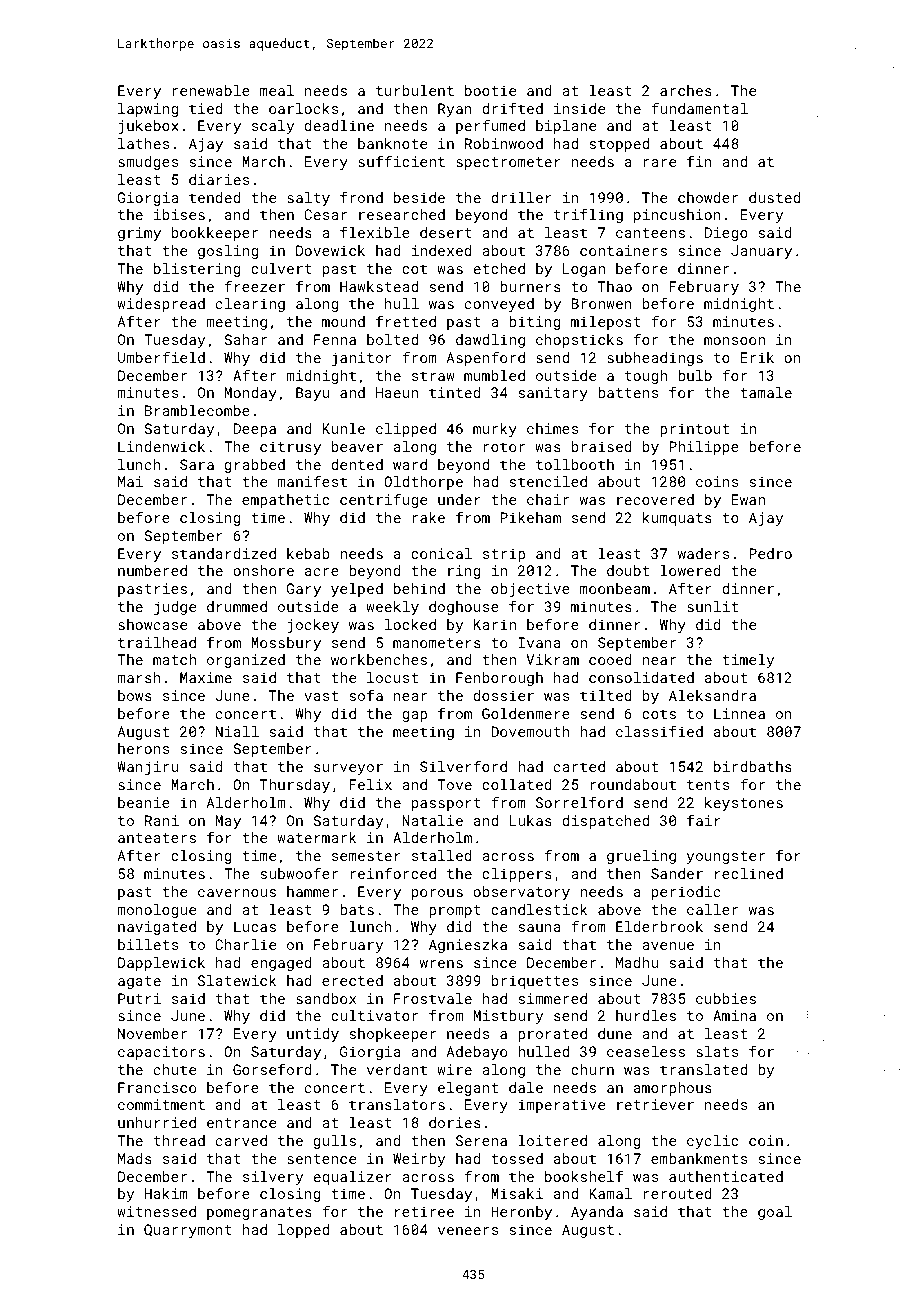 Image resolution: width=924 pixels, height=1314 pixels. What do you see at coordinates (766, 392) in the screenshot?
I see `tamale` at bounding box center [766, 392].
